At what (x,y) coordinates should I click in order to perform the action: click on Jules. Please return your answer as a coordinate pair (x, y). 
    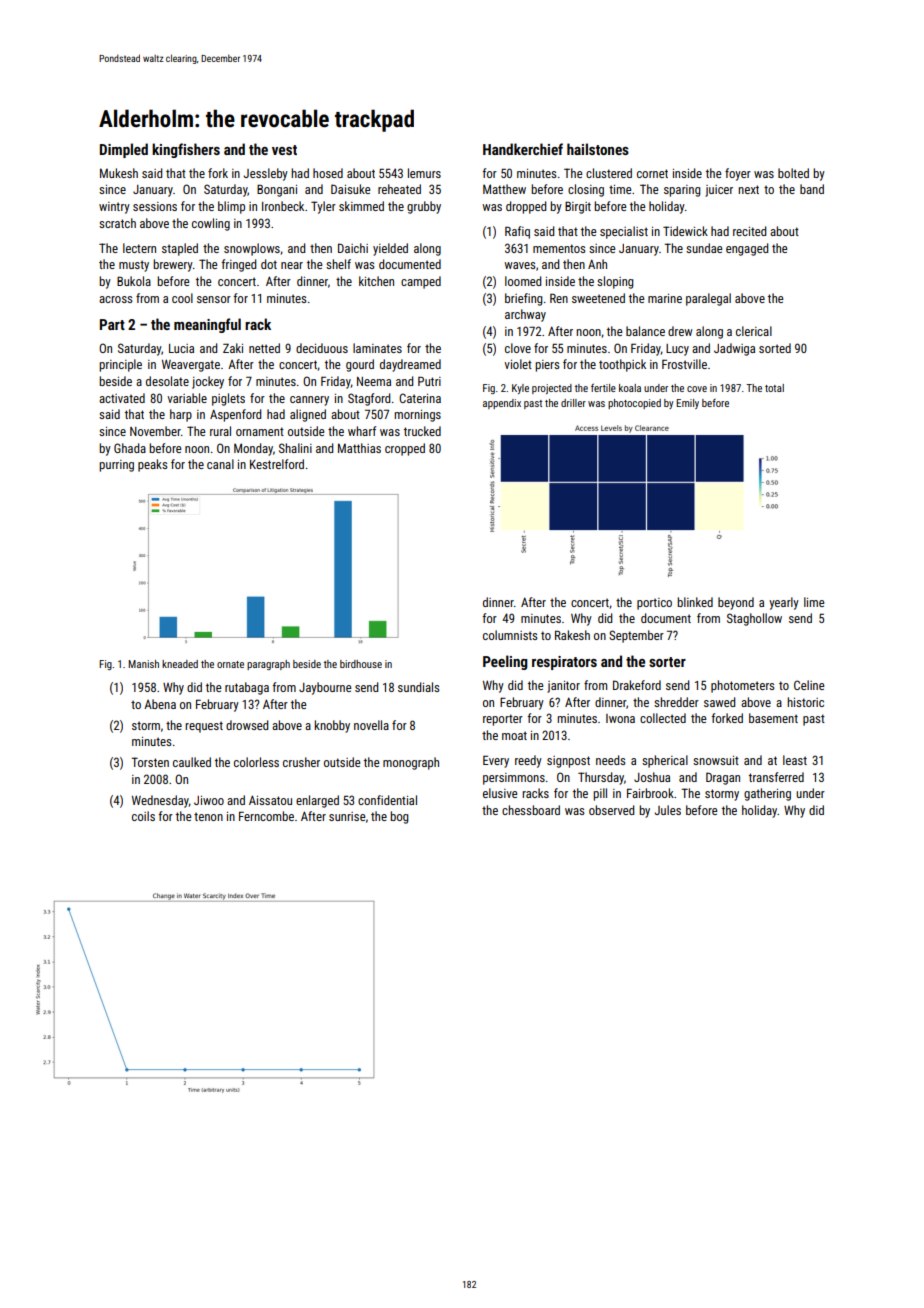
    Looking at the image, I should click on (668, 810).
